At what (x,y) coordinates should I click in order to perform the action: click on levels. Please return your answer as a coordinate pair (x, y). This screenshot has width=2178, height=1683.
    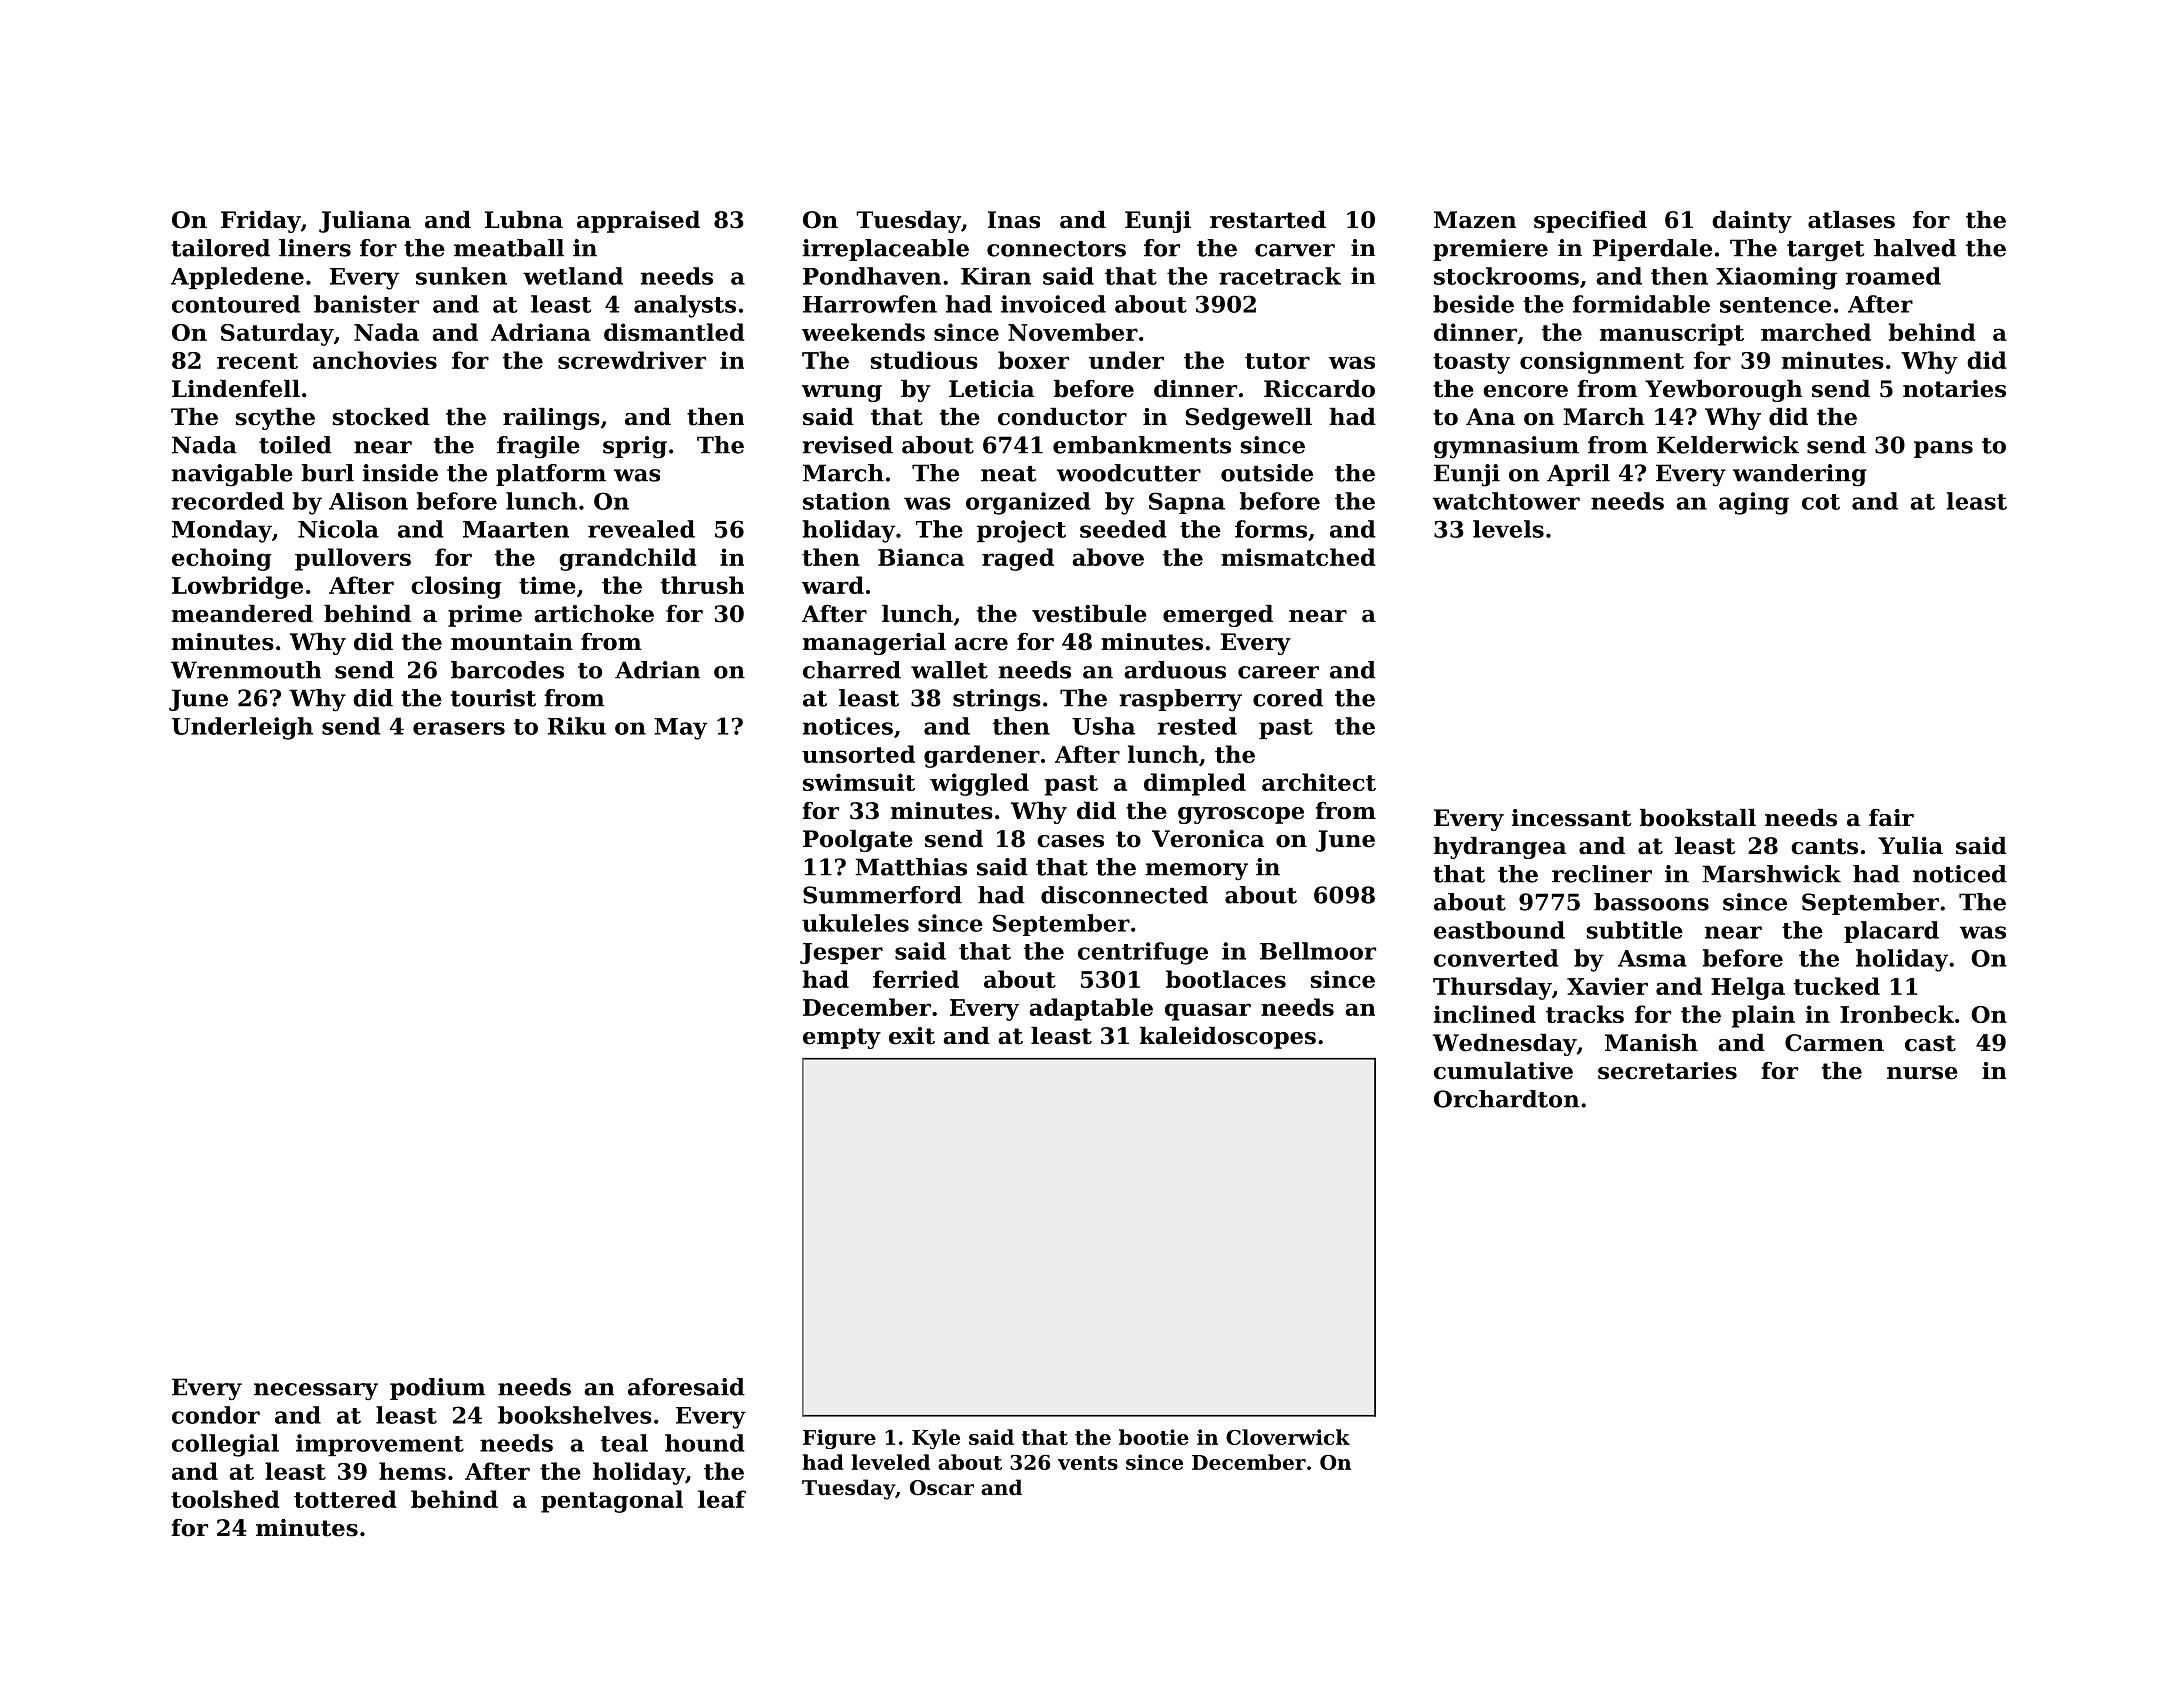
    Looking at the image, I should click on (1508, 529).
